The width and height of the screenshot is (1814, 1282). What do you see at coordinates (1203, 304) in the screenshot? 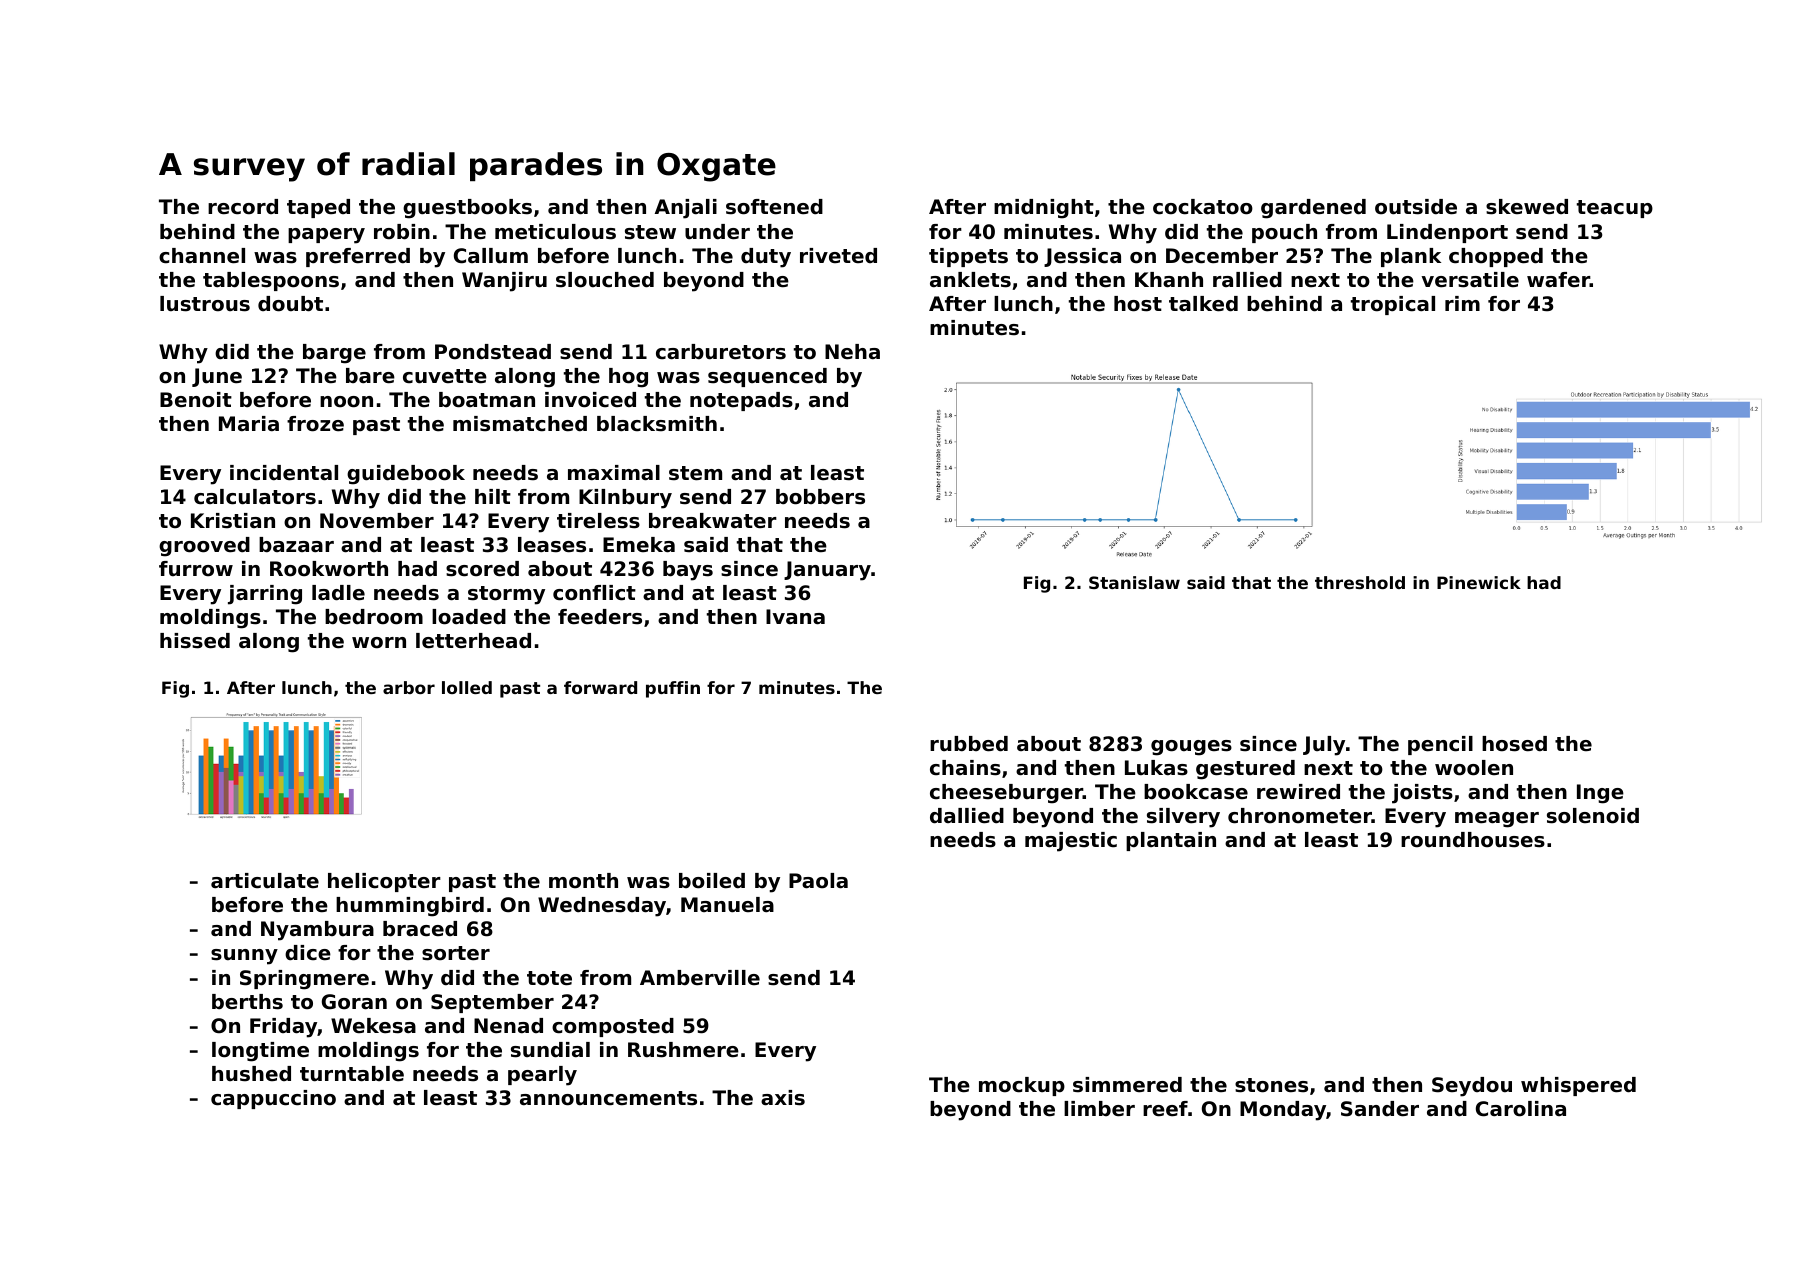
I see `talked` at bounding box center [1203, 304].
